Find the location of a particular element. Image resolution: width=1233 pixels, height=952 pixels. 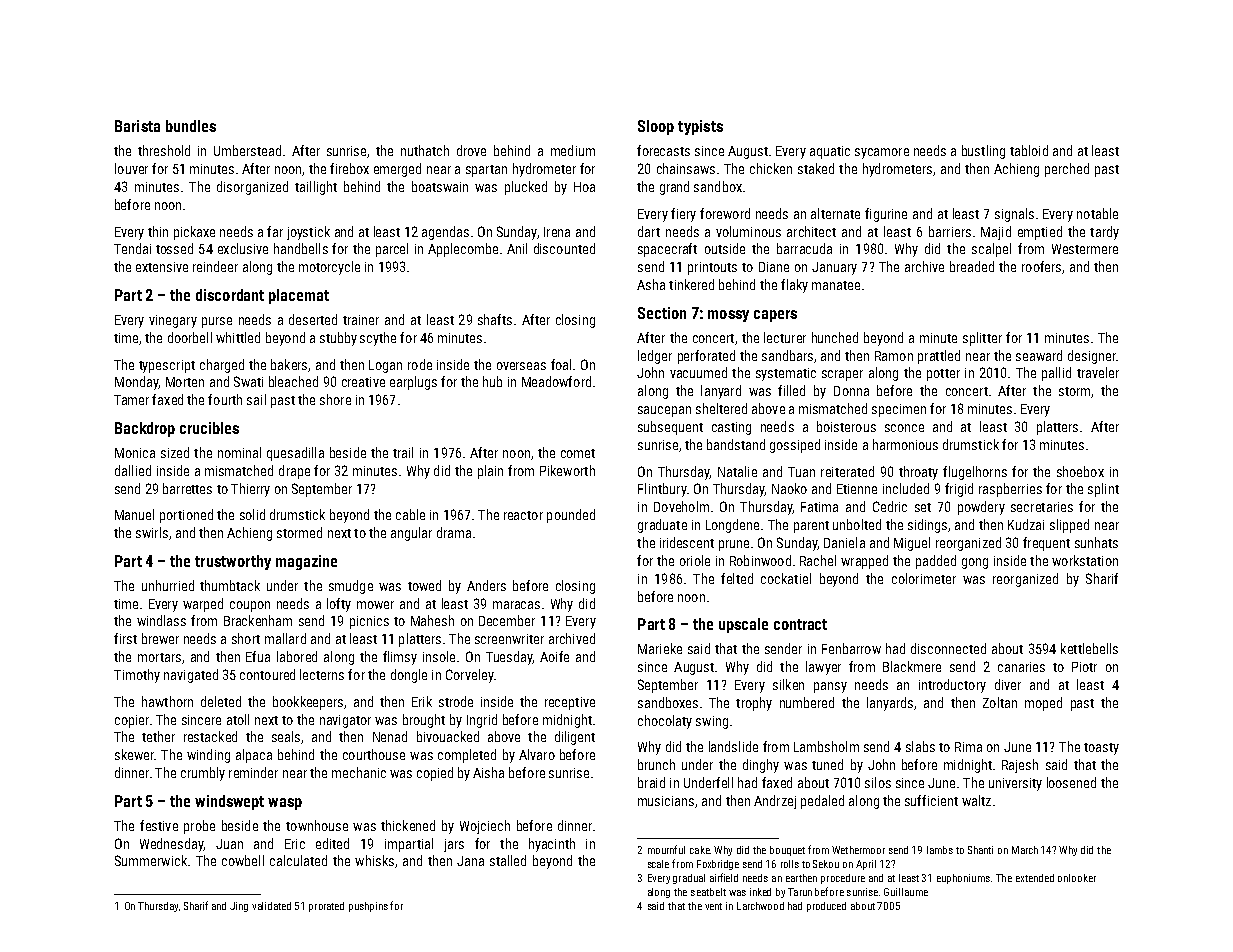

prattled is located at coordinates (939, 357).
